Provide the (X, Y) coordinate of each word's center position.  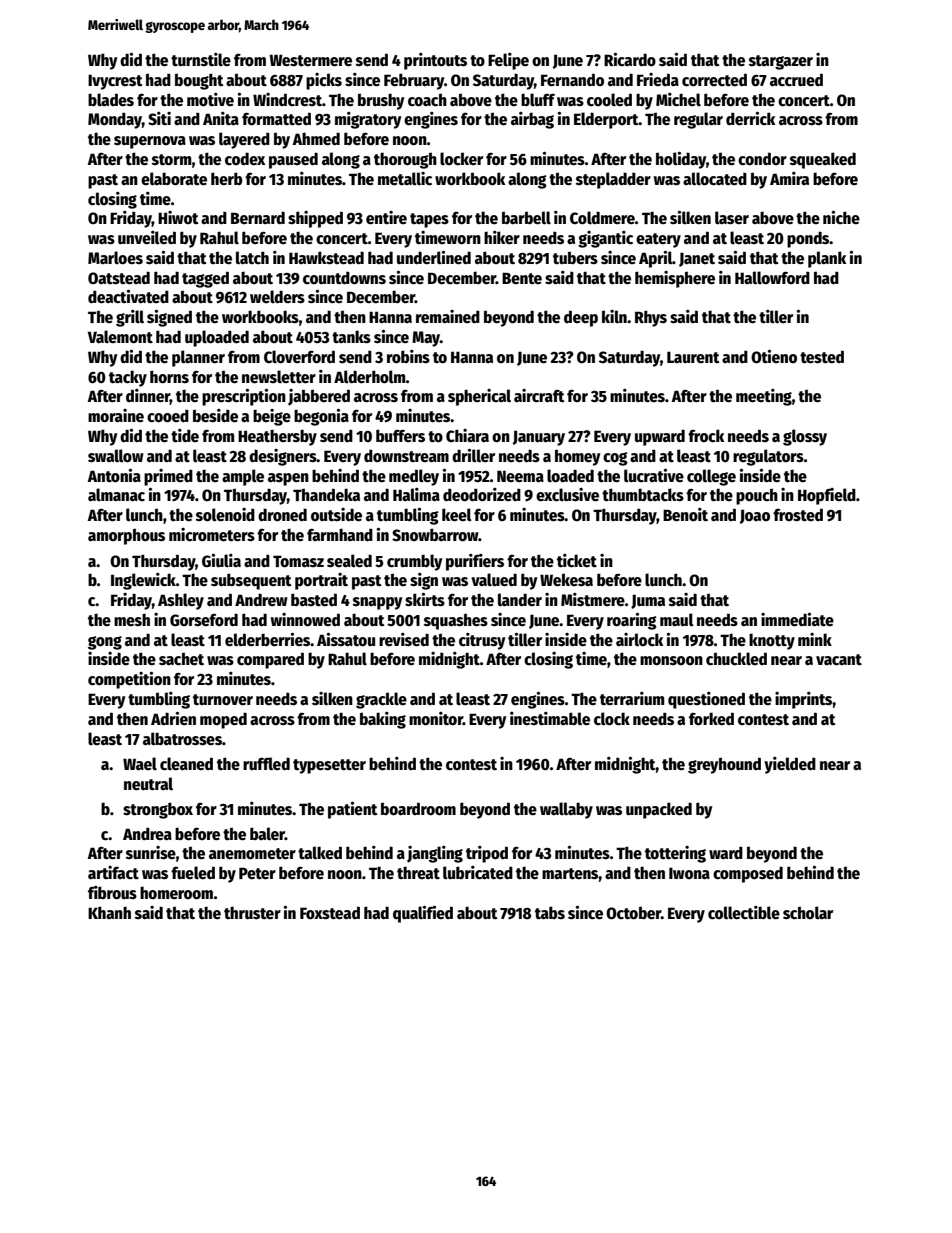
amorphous (126, 536)
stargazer (781, 62)
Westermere (310, 60)
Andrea (147, 833)
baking (383, 720)
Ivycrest (115, 82)
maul (677, 619)
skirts (425, 599)
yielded (790, 765)
